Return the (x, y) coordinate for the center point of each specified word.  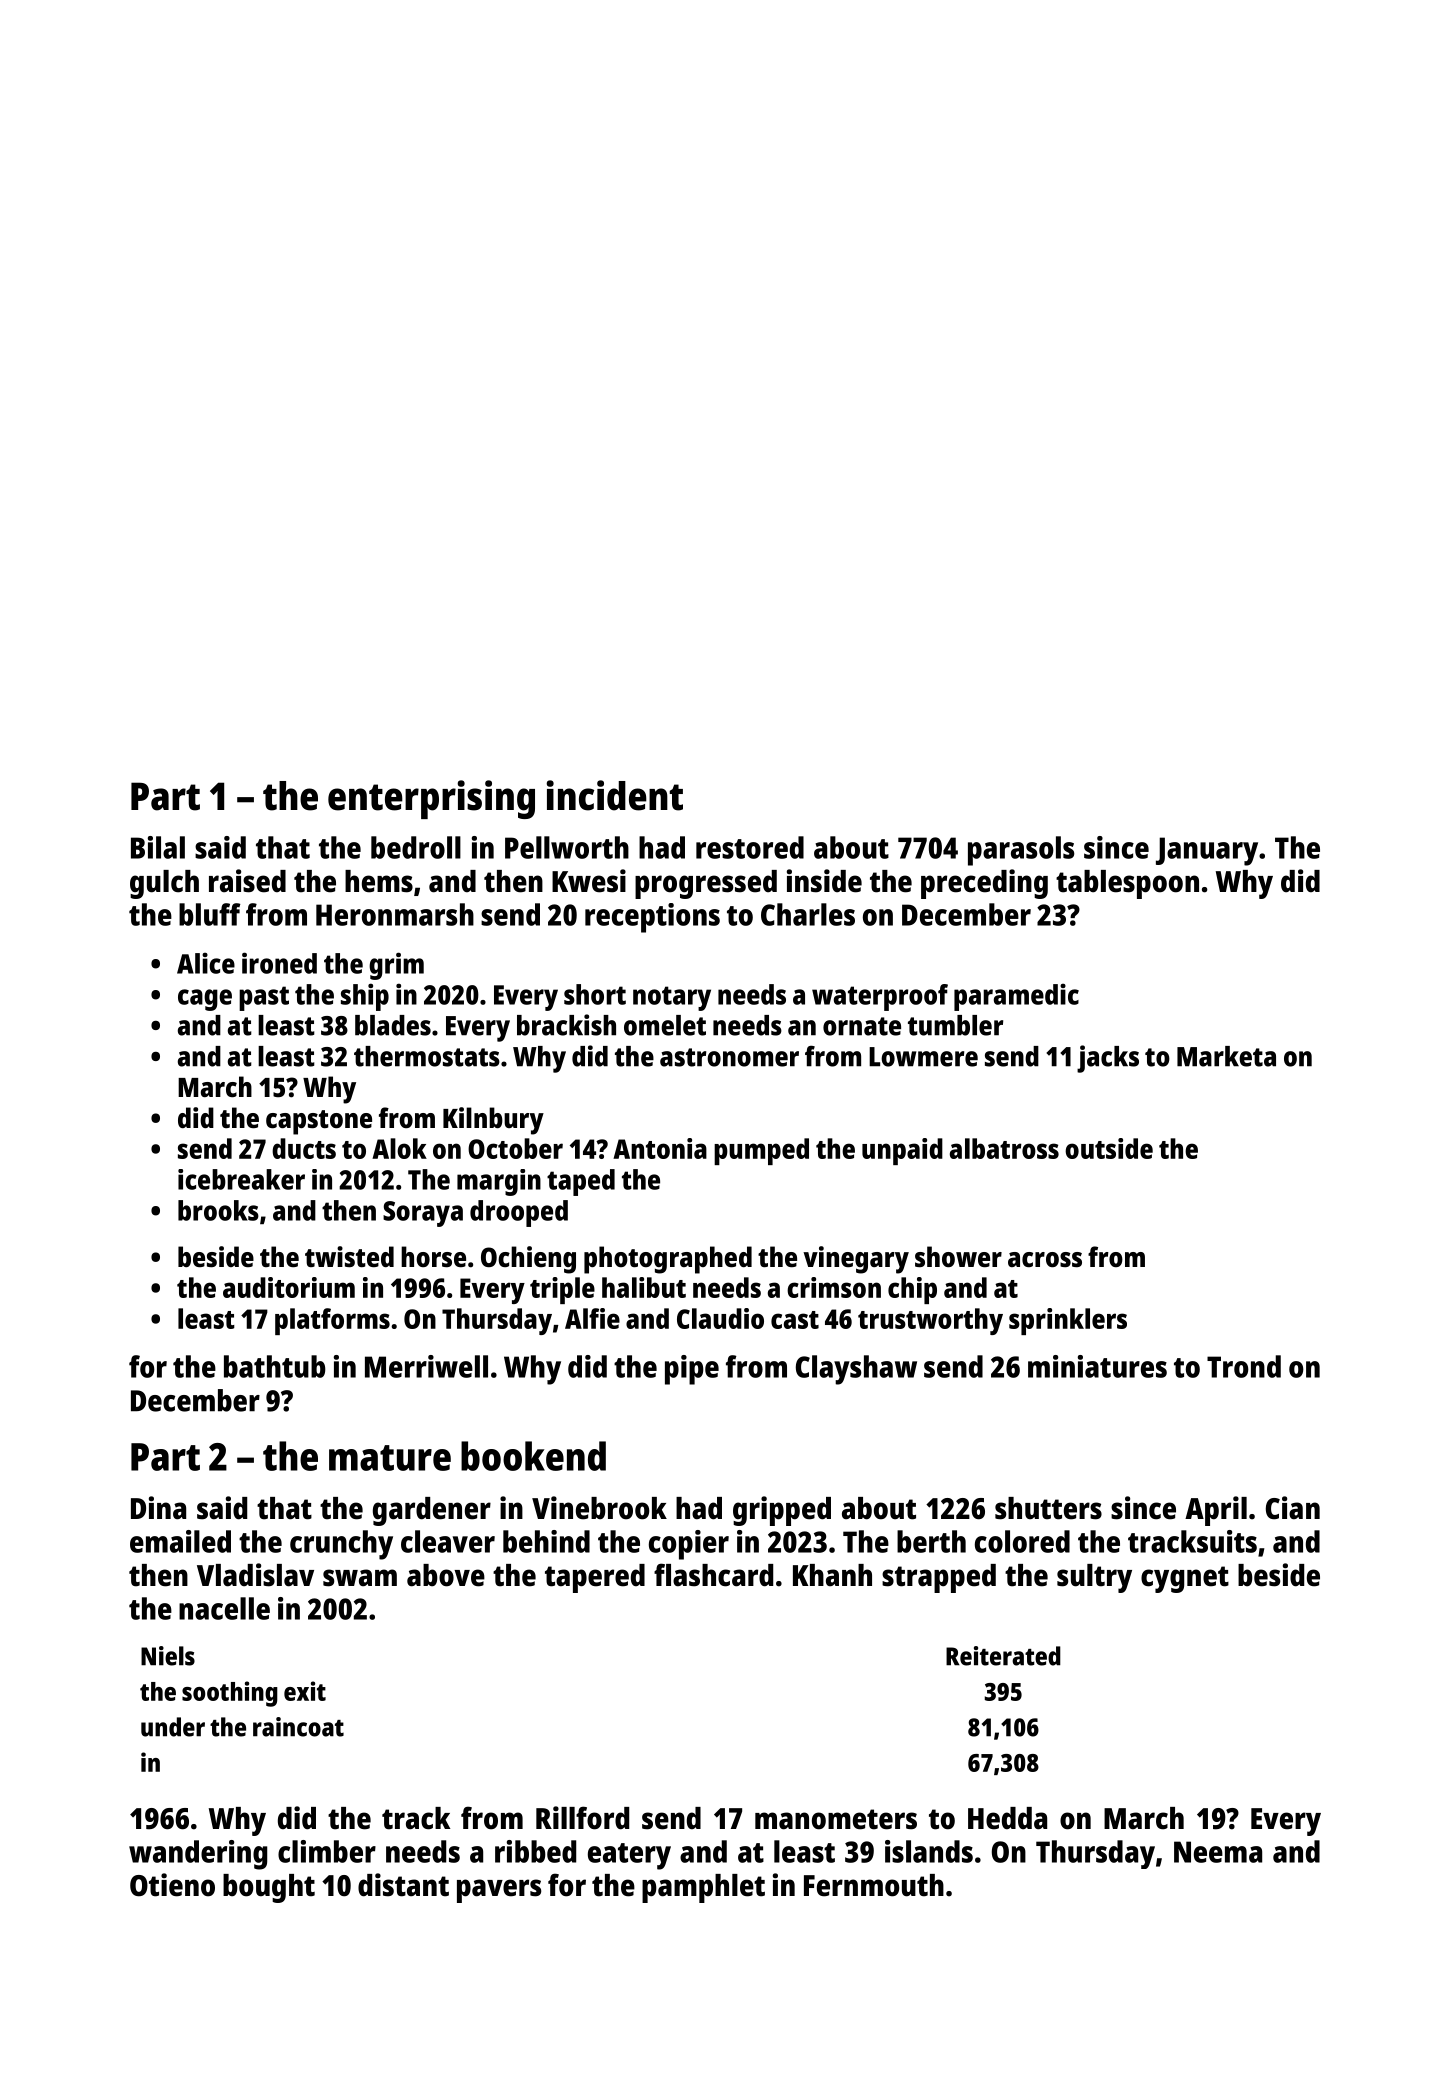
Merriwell (426, 1366)
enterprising (431, 799)
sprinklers (1068, 1321)
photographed (668, 1260)
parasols (1021, 851)
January (1207, 851)
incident (614, 795)
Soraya (423, 1214)
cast (795, 1320)
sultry (1094, 1578)
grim (396, 966)
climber (327, 1851)
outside (1109, 1148)
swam (360, 1578)
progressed (706, 884)
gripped (782, 1511)
